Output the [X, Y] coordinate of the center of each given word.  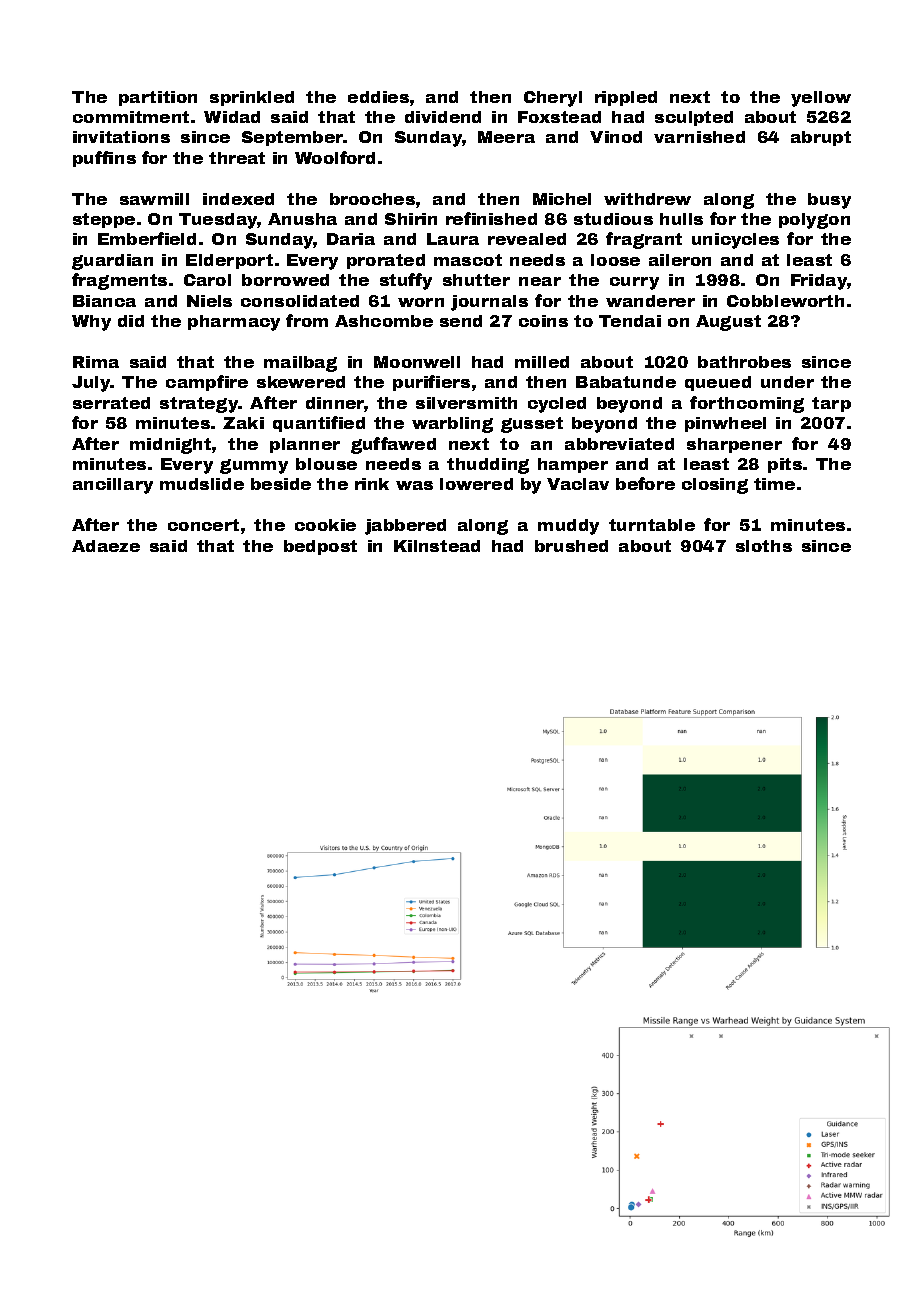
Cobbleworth [785, 301]
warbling [452, 425]
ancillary [113, 486]
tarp [831, 404]
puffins [104, 159]
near [540, 281]
